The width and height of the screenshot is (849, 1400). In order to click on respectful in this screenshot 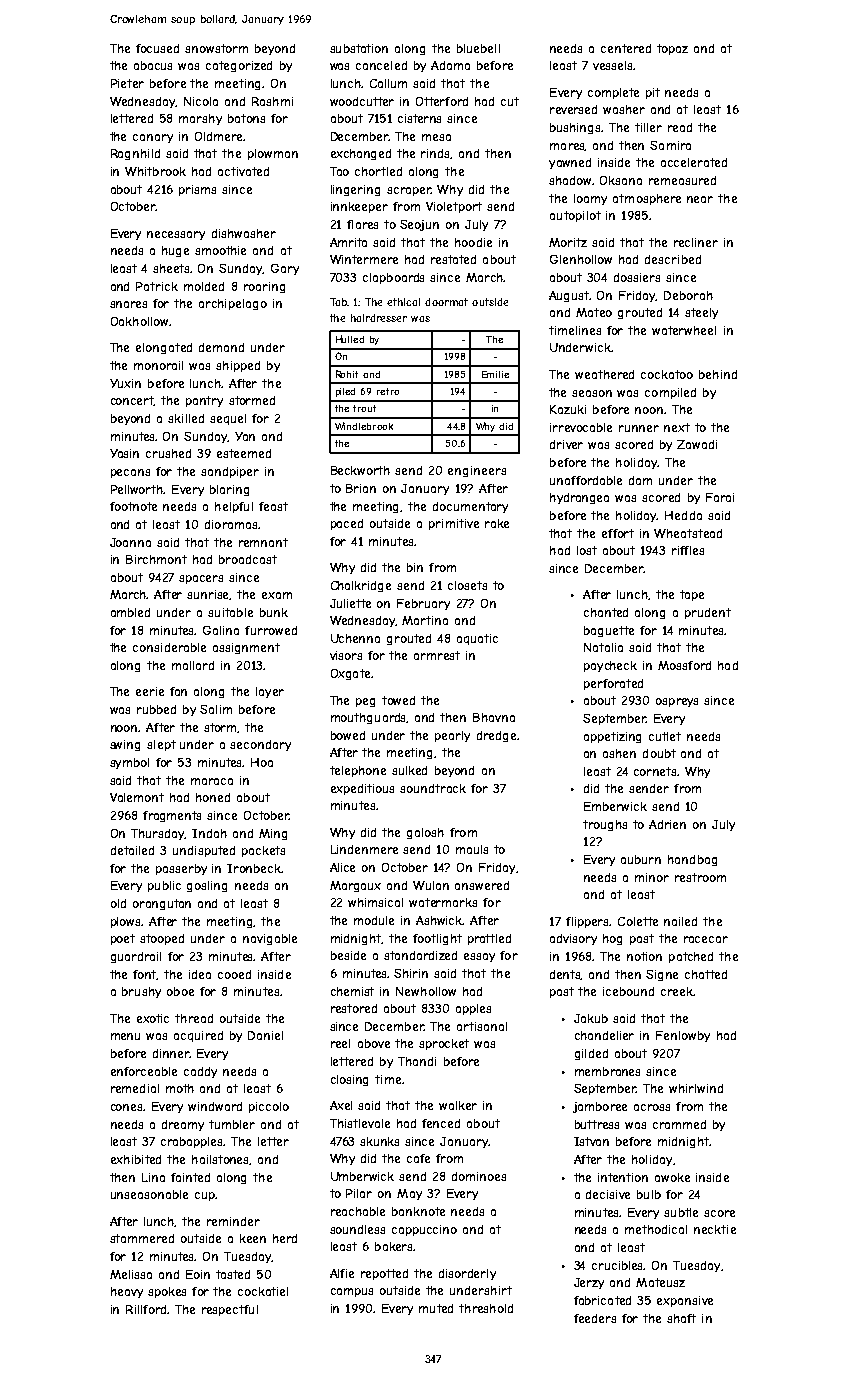, I will do `click(230, 1310)`.
